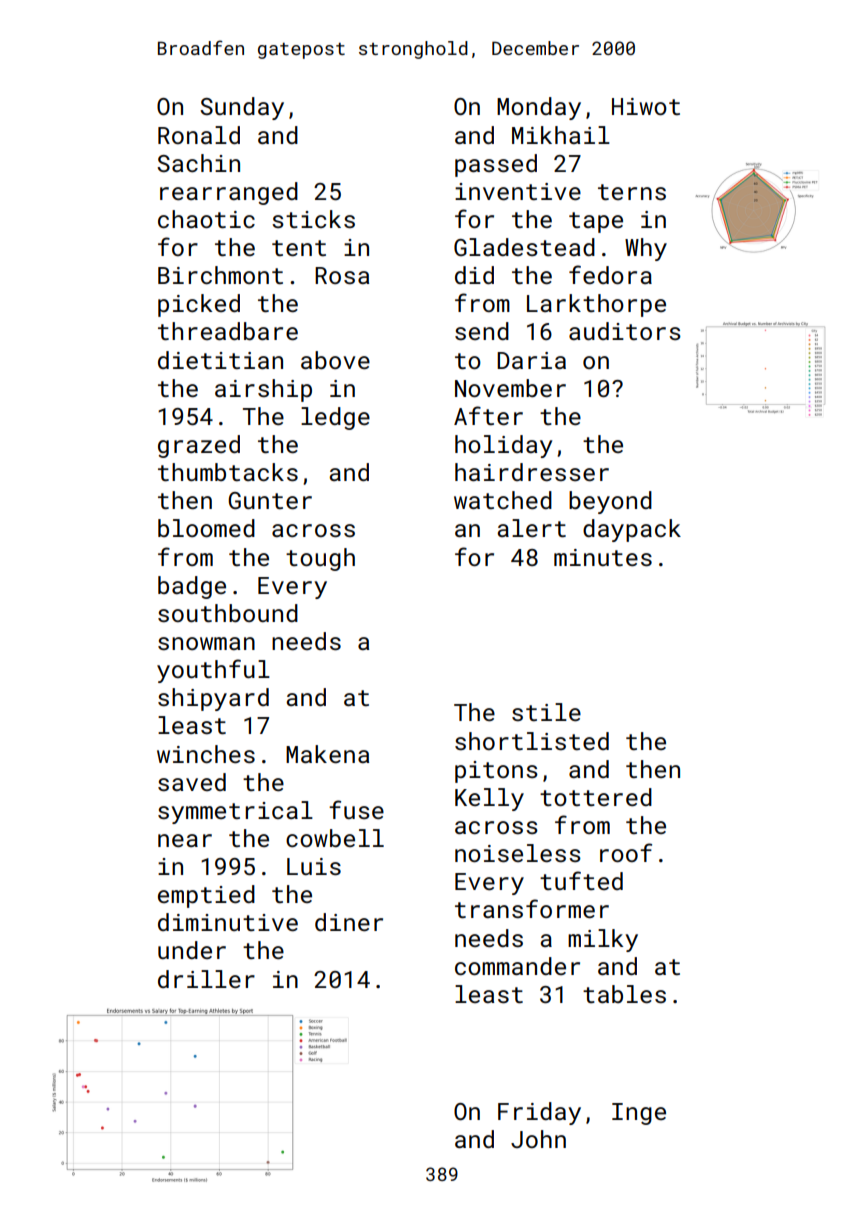  Describe the element at coordinates (603, 557) in the screenshot. I see `minutes` at that location.
